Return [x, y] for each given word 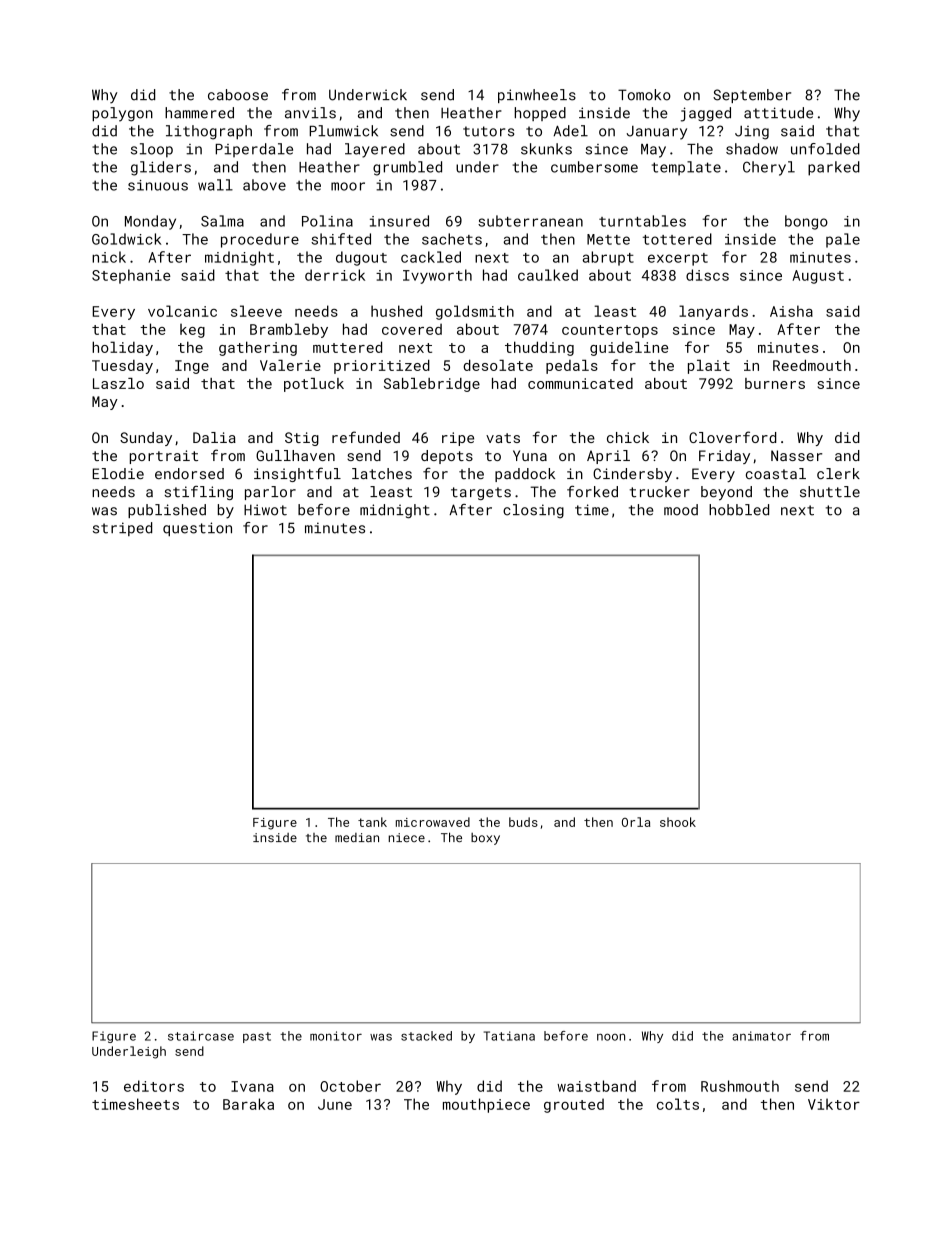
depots [447, 457]
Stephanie [131, 276]
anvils [310, 113]
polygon [122, 114]
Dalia [214, 437]
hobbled [739, 510]
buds [523, 822]
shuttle [830, 492]
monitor [336, 1036]
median [357, 837]
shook [678, 822]
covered [412, 329]
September [752, 96]
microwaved [433, 822]
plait [709, 366]
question [197, 529]
